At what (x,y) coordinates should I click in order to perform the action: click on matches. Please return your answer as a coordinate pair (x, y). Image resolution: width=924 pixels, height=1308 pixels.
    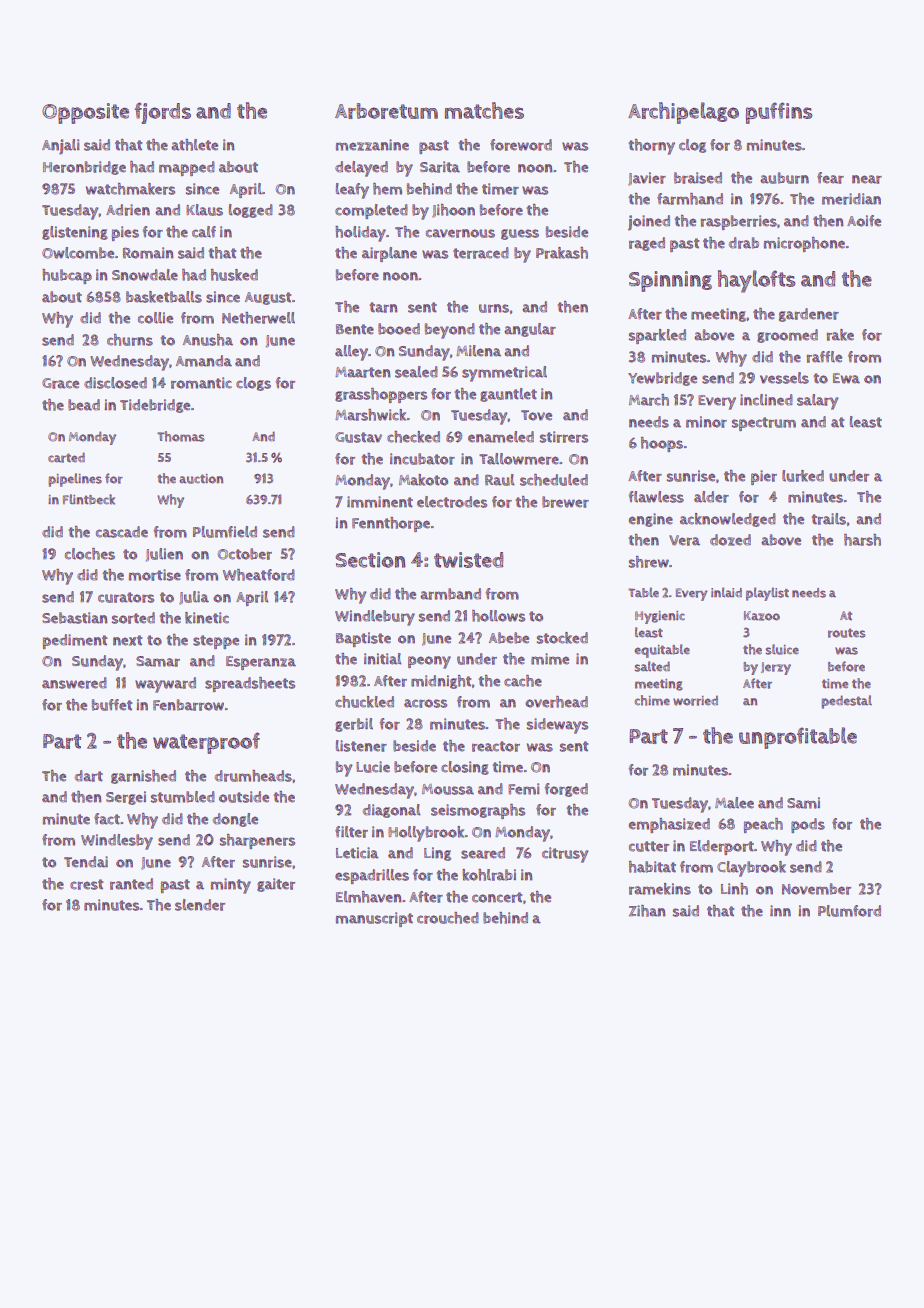
    Looking at the image, I should click on (484, 110).
